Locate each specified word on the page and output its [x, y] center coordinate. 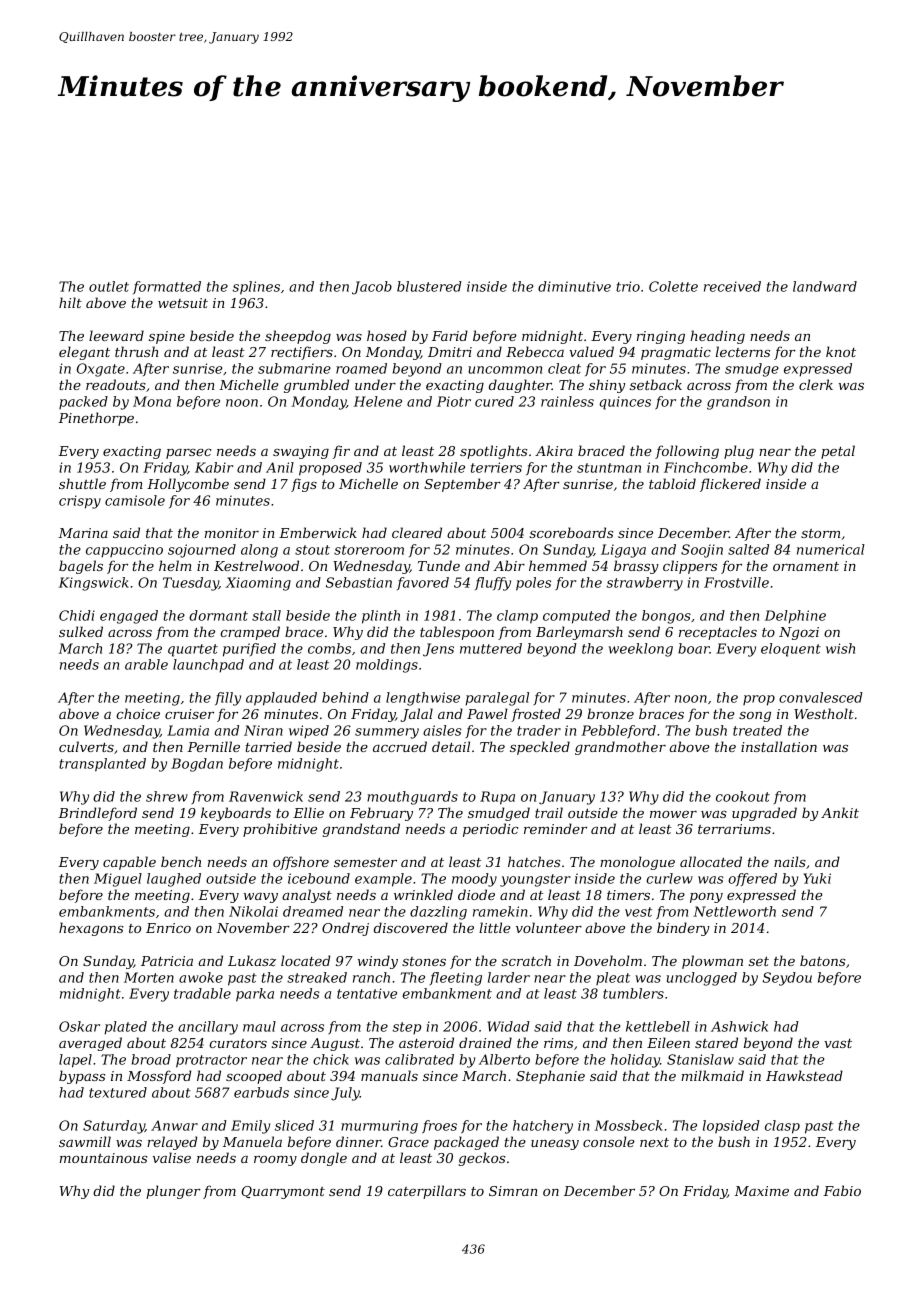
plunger [173, 1192]
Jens [438, 650]
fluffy [493, 584]
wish [840, 648]
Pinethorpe [96, 419]
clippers [690, 567]
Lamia [188, 730]
